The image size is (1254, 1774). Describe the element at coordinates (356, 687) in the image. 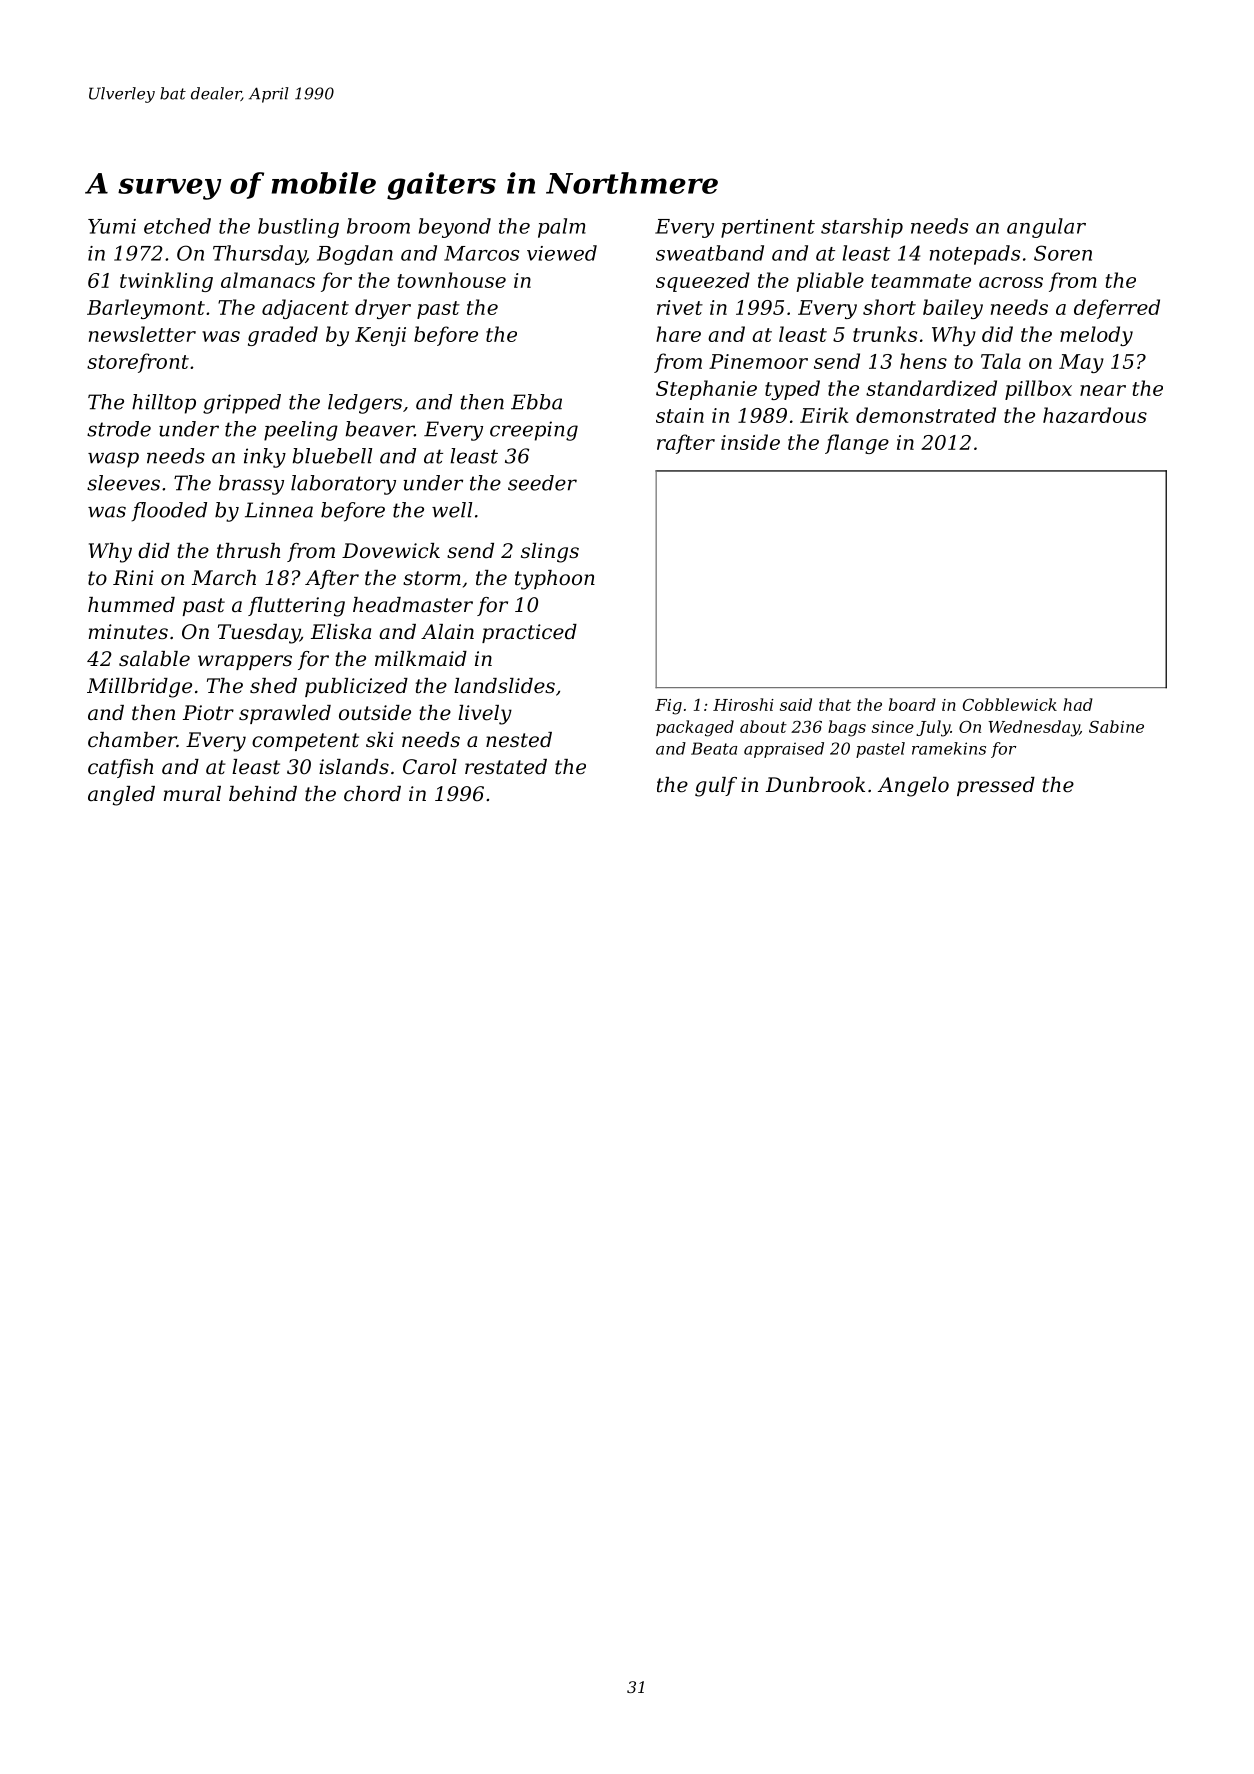

I see `publicized` at that location.
